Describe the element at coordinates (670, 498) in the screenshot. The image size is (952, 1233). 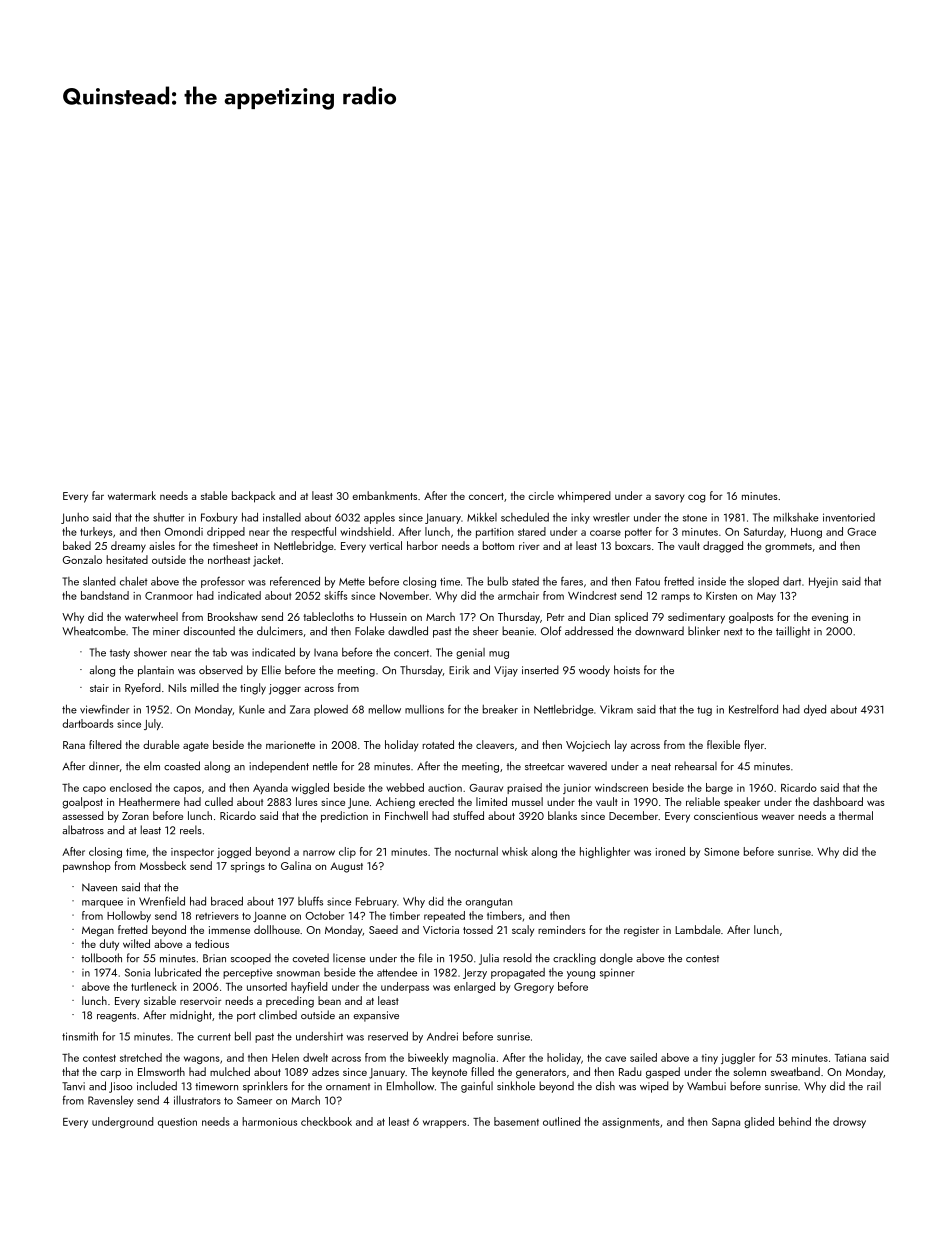
I see `savory` at that location.
